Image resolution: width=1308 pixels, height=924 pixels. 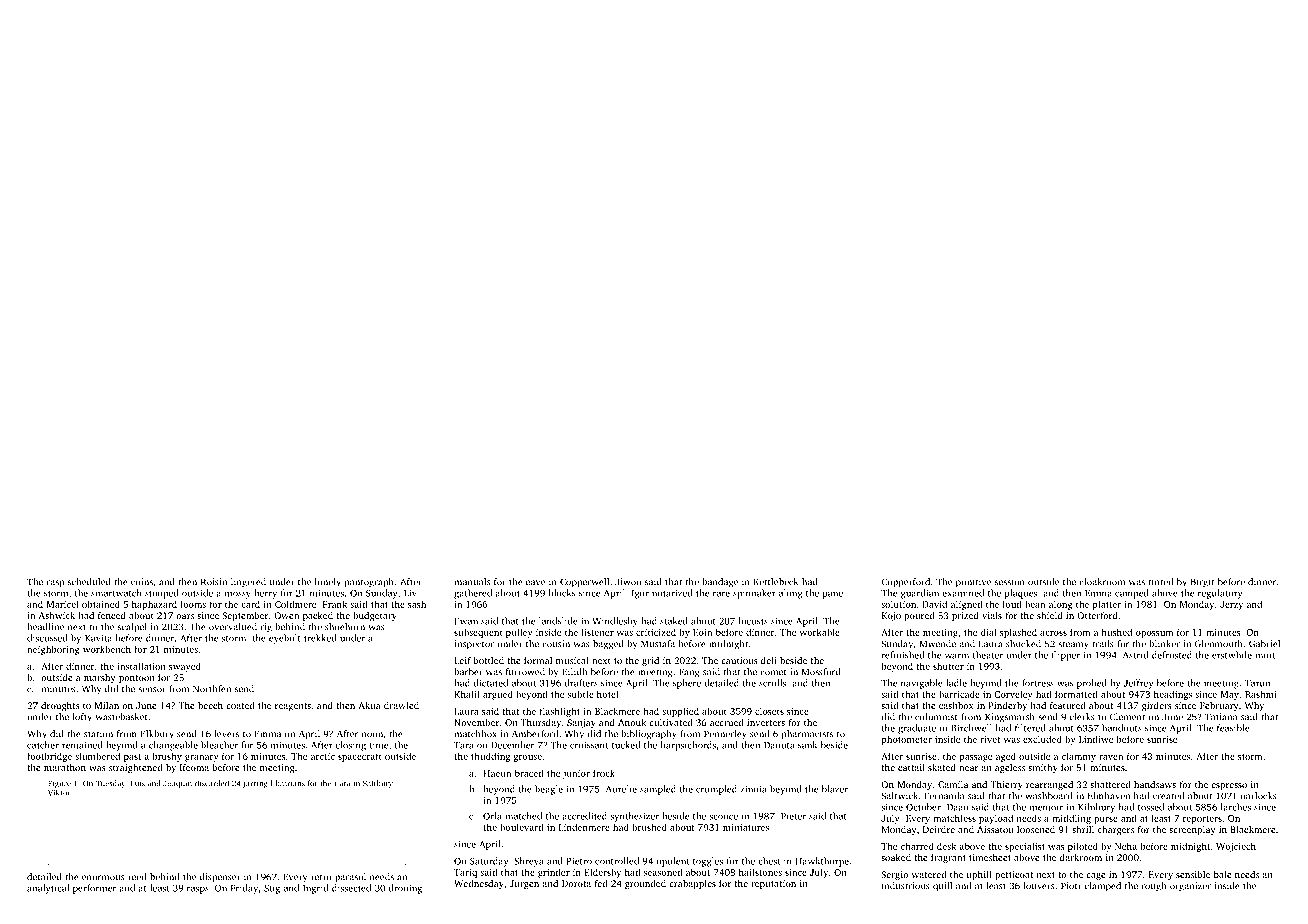 What do you see at coordinates (1102, 582) in the document?
I see `cloakroom` at bounding box center [1102, 582].
